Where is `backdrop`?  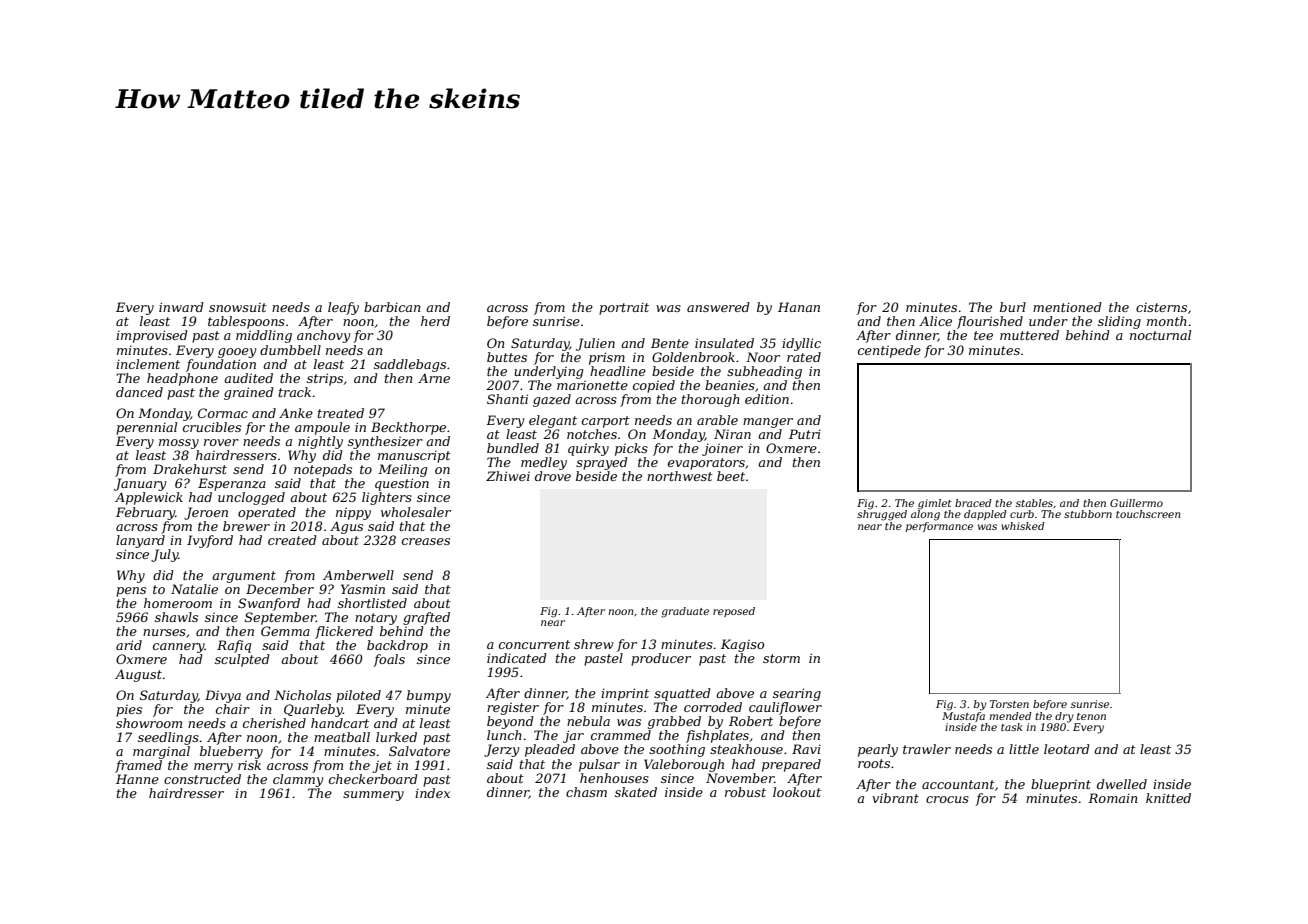
backdrop is located at coordinates (397, 646).
